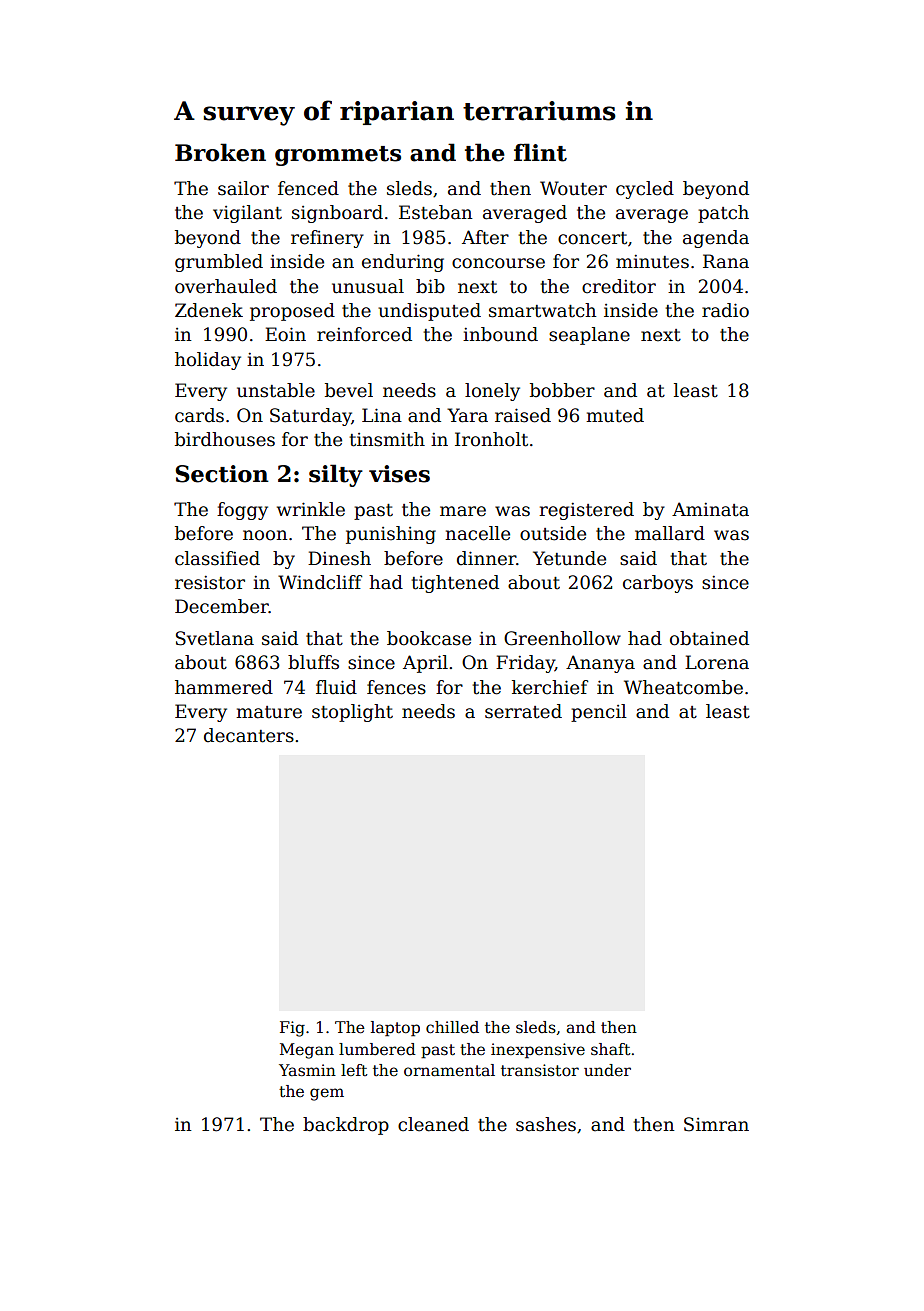 The width and height of the screenshot is (924, 1311). What do you see at coordinates (683, 687) in the screenshot?
I see `Wheatcombe` at bounding box center [683, 687].
